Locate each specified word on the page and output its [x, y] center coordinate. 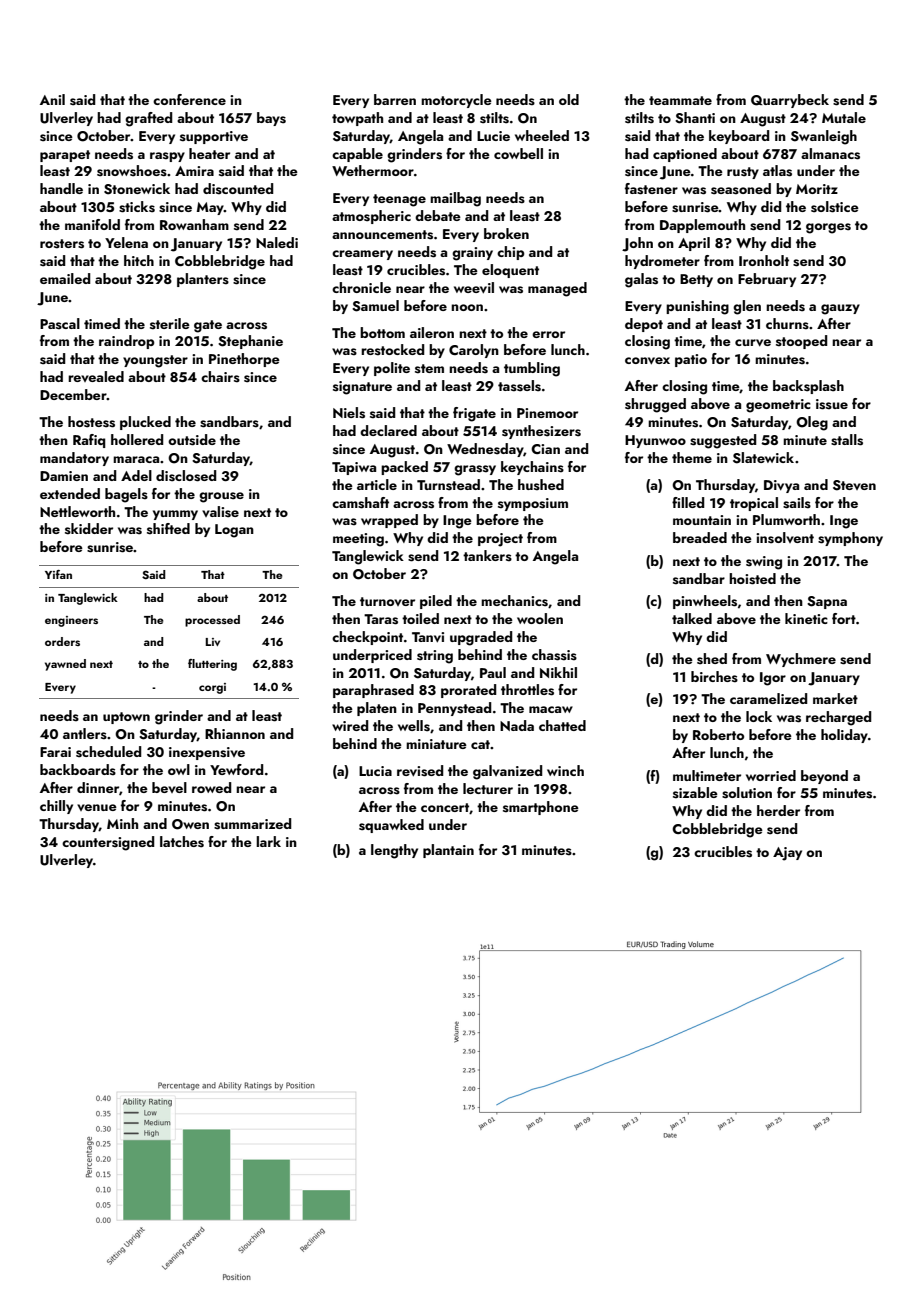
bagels [126, 495]
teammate [680, 100]
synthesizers [541, 432]
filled [688, 502]
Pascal [60, 324]
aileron [432, 332]
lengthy [394, 851]
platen [377, 709]
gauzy [840, 309]
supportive [214, 137]
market [835, 698]
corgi [212, 688]
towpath [357, 119]
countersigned [108, 843]
